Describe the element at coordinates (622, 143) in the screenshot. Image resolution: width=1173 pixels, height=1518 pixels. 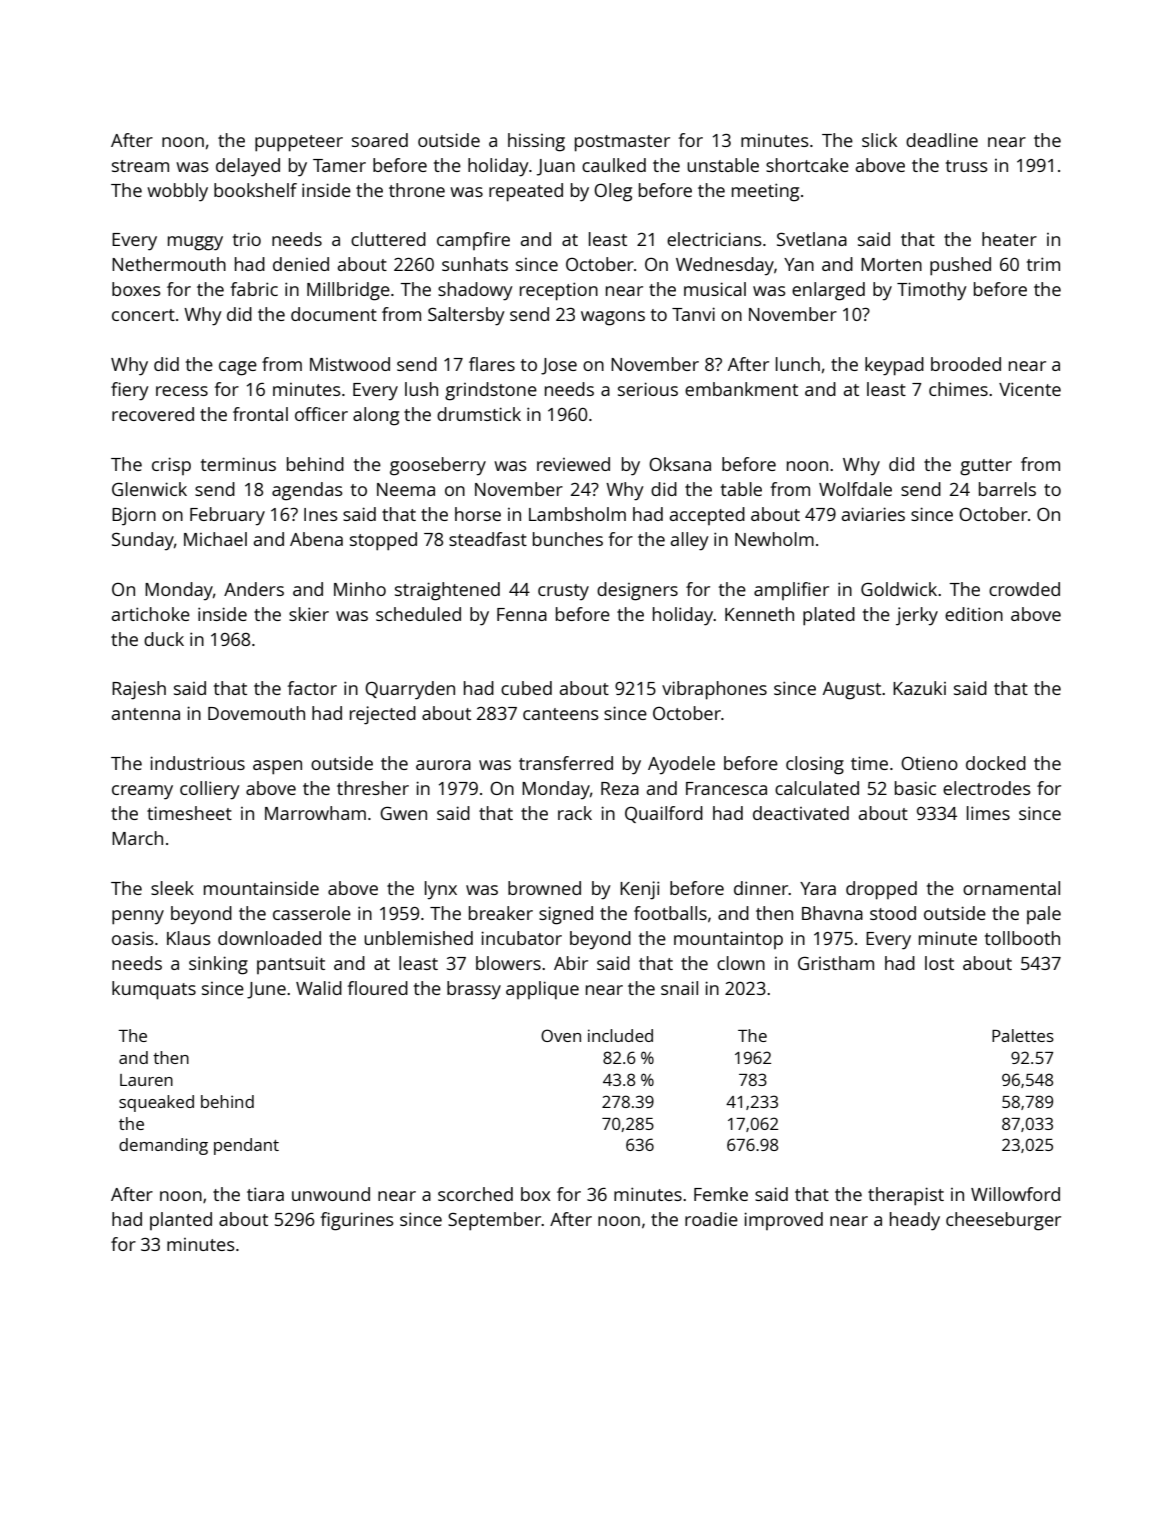
I see `postmaster` at that location.
